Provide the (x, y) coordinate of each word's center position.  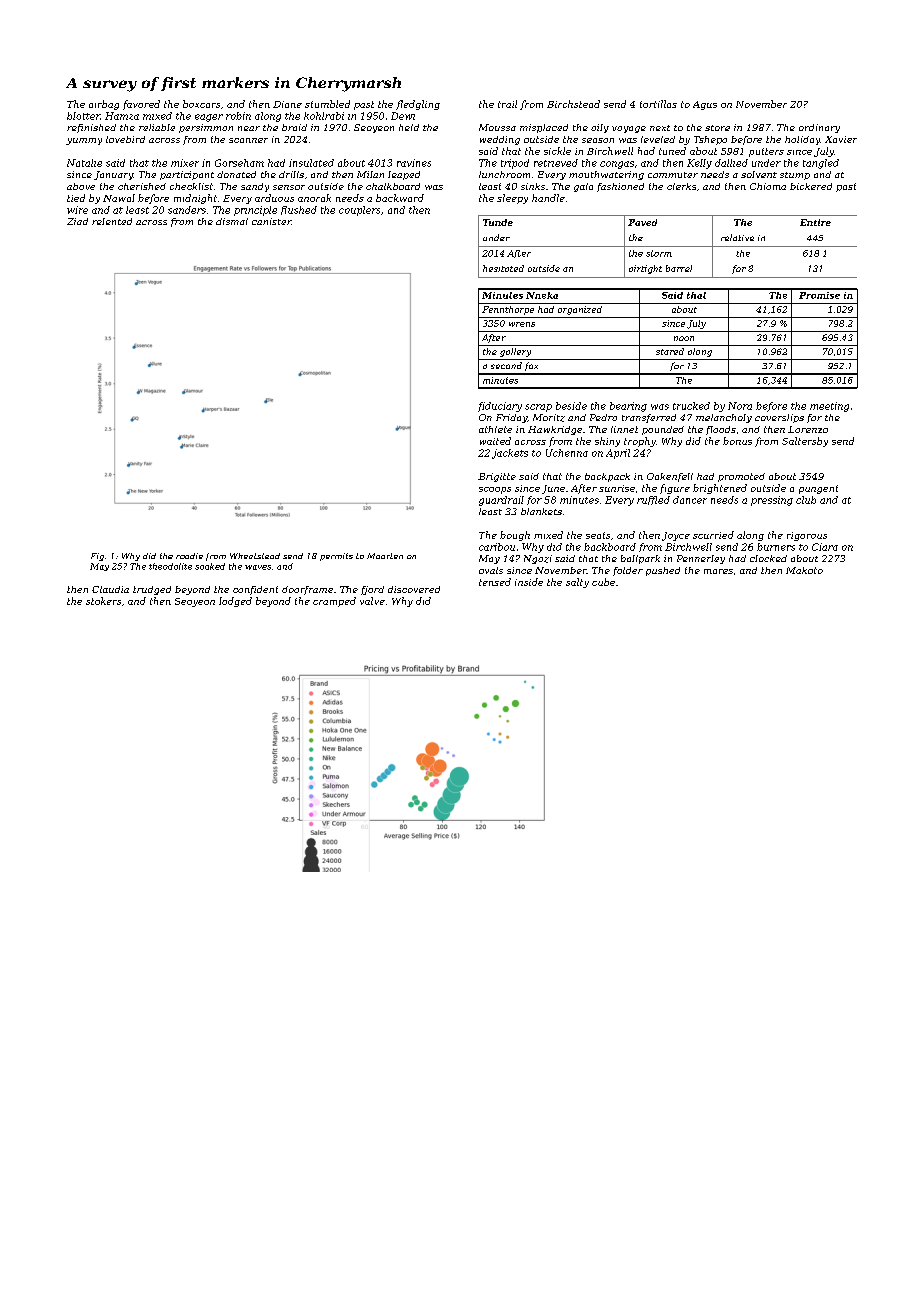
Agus (705, 105)
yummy (84, 141)
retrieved (556, 163)
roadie (189, 556)
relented (112, 221)
